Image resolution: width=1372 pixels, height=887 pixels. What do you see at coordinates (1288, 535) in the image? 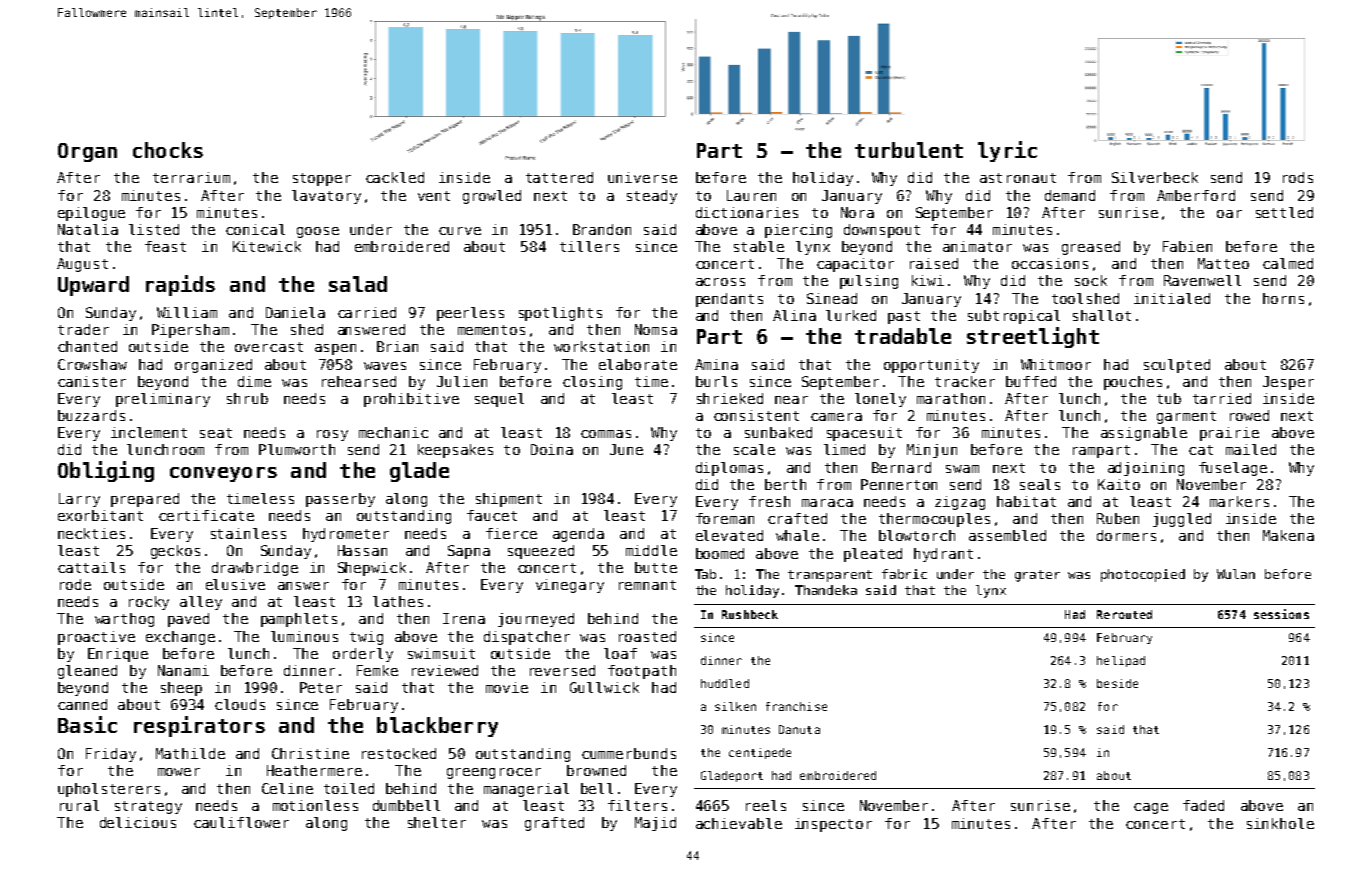
I see `Makena` at bounding box center [1288, 535].
